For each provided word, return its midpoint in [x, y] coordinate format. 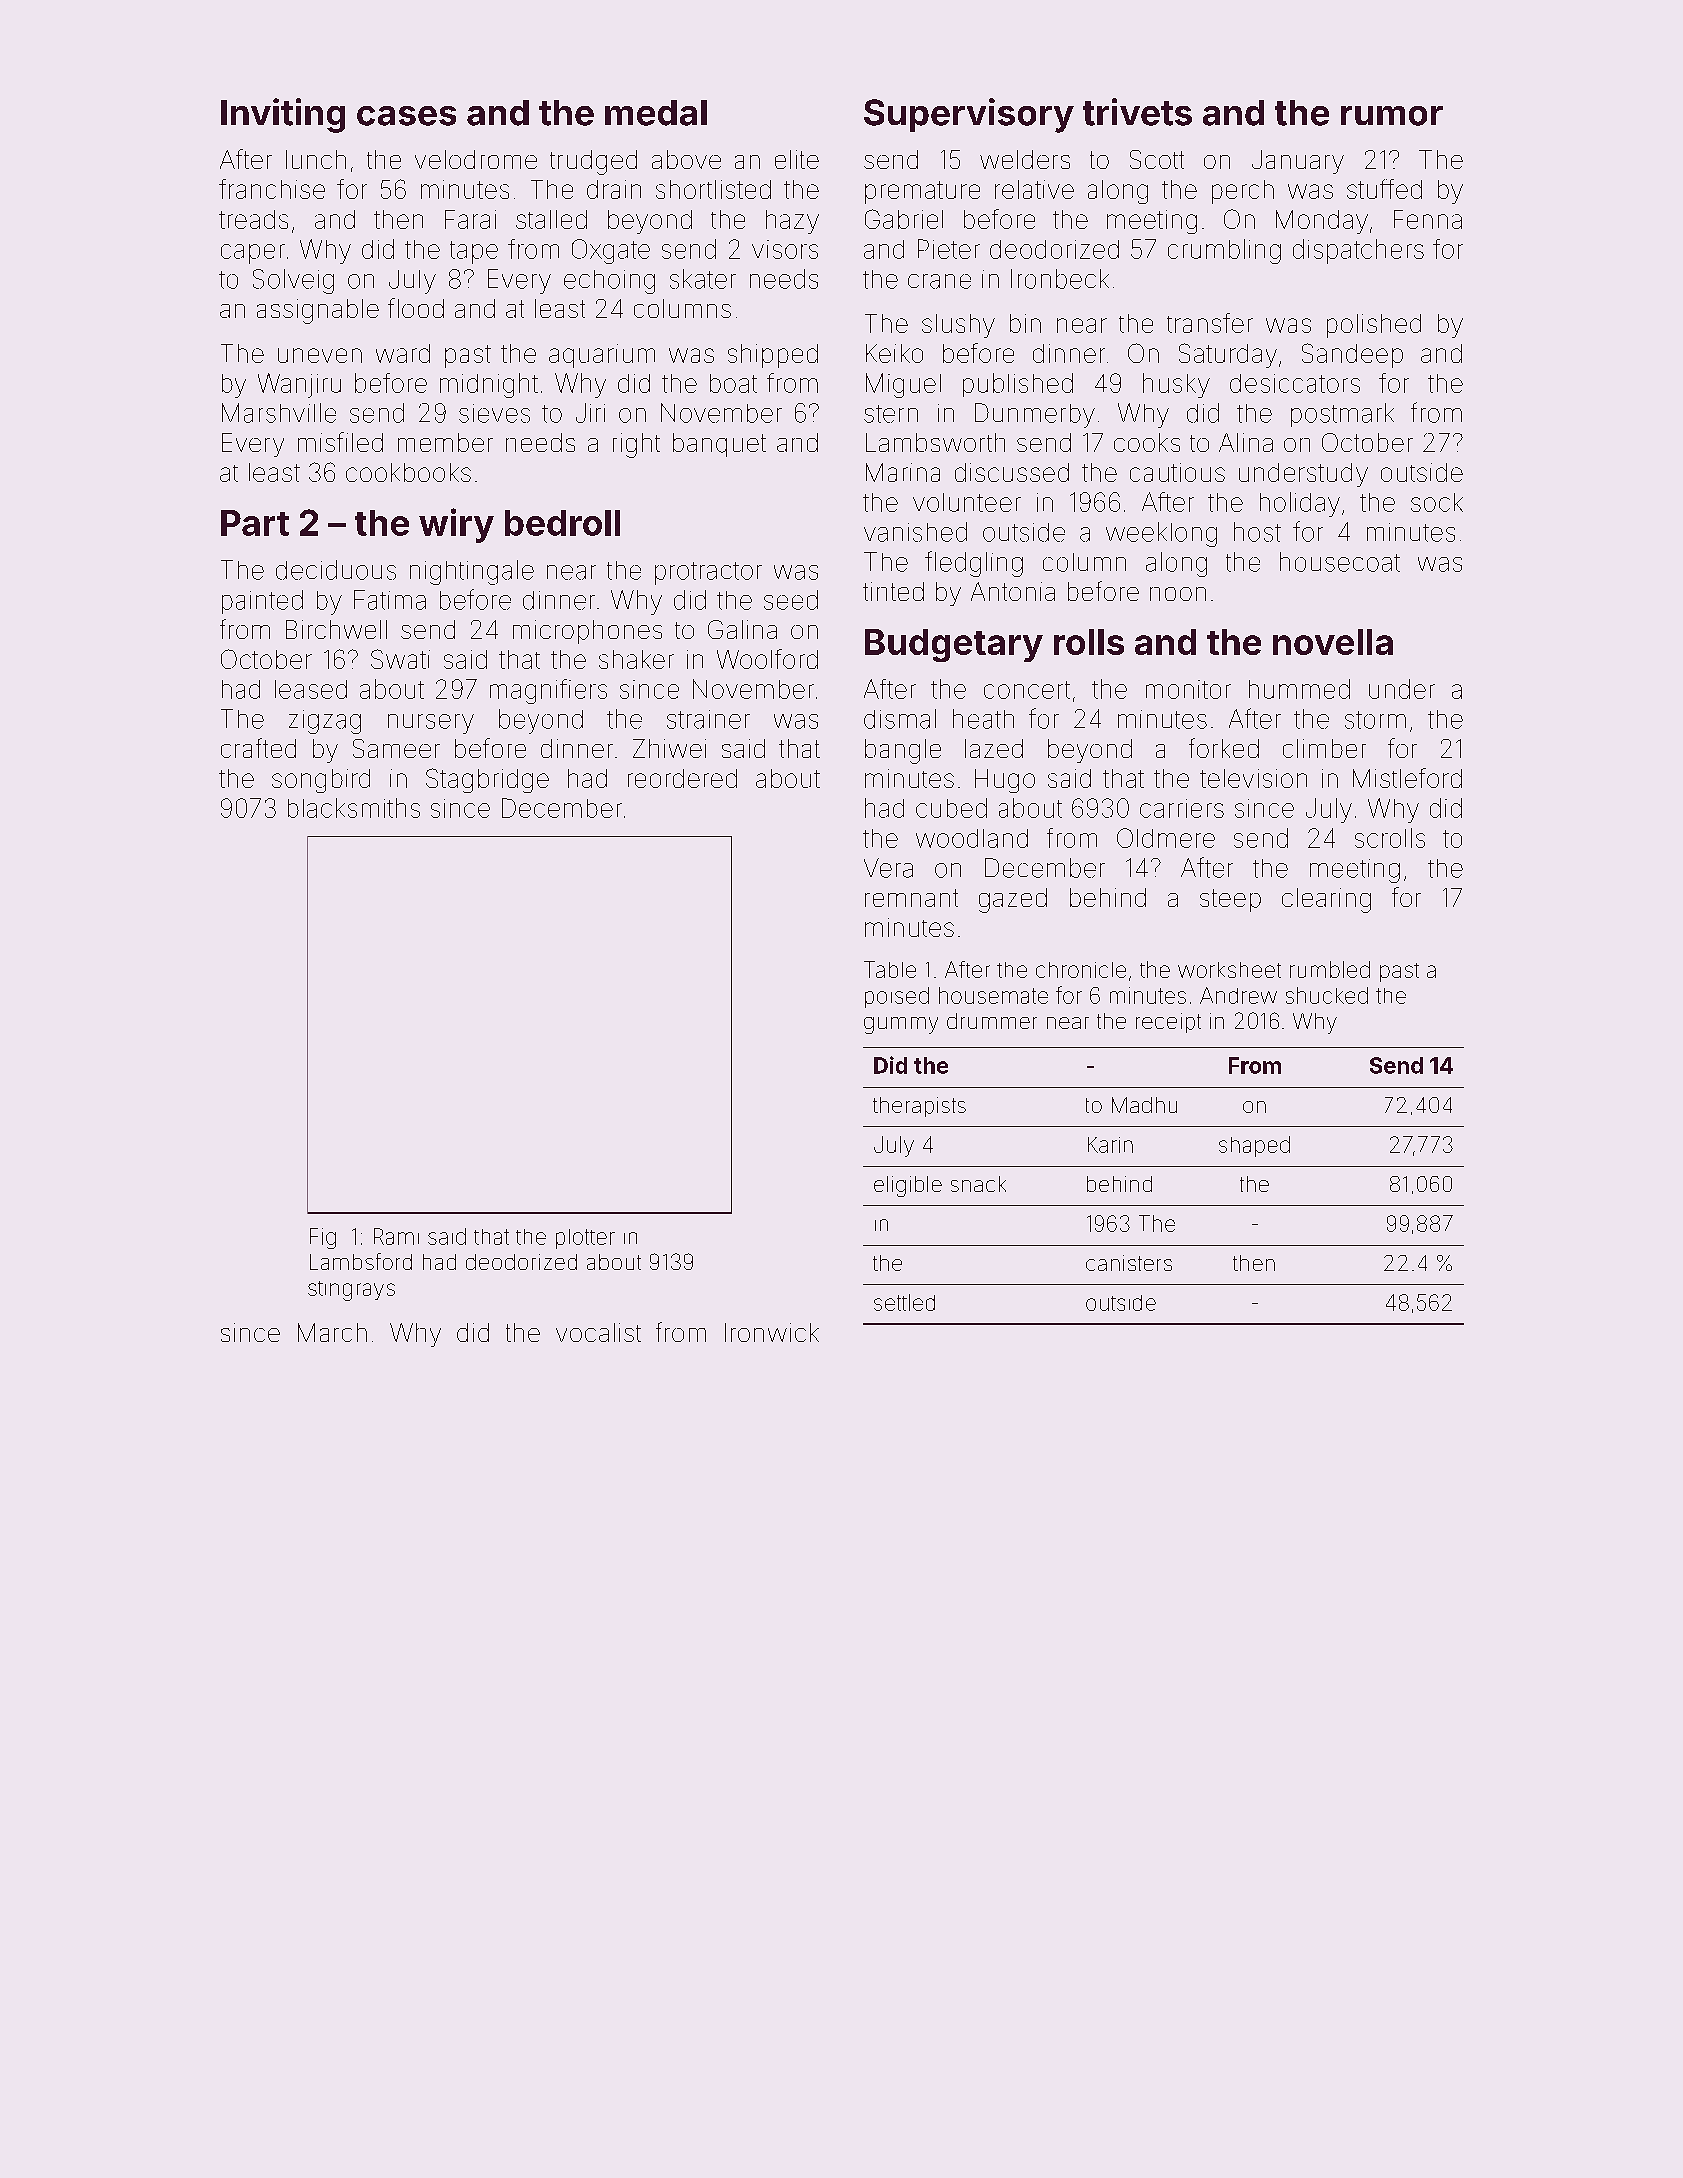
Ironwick [772, 1332]
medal [656, 113]
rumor [1392, 116]
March [332, 1332]
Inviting [283, 115]
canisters [1129, 1263]
